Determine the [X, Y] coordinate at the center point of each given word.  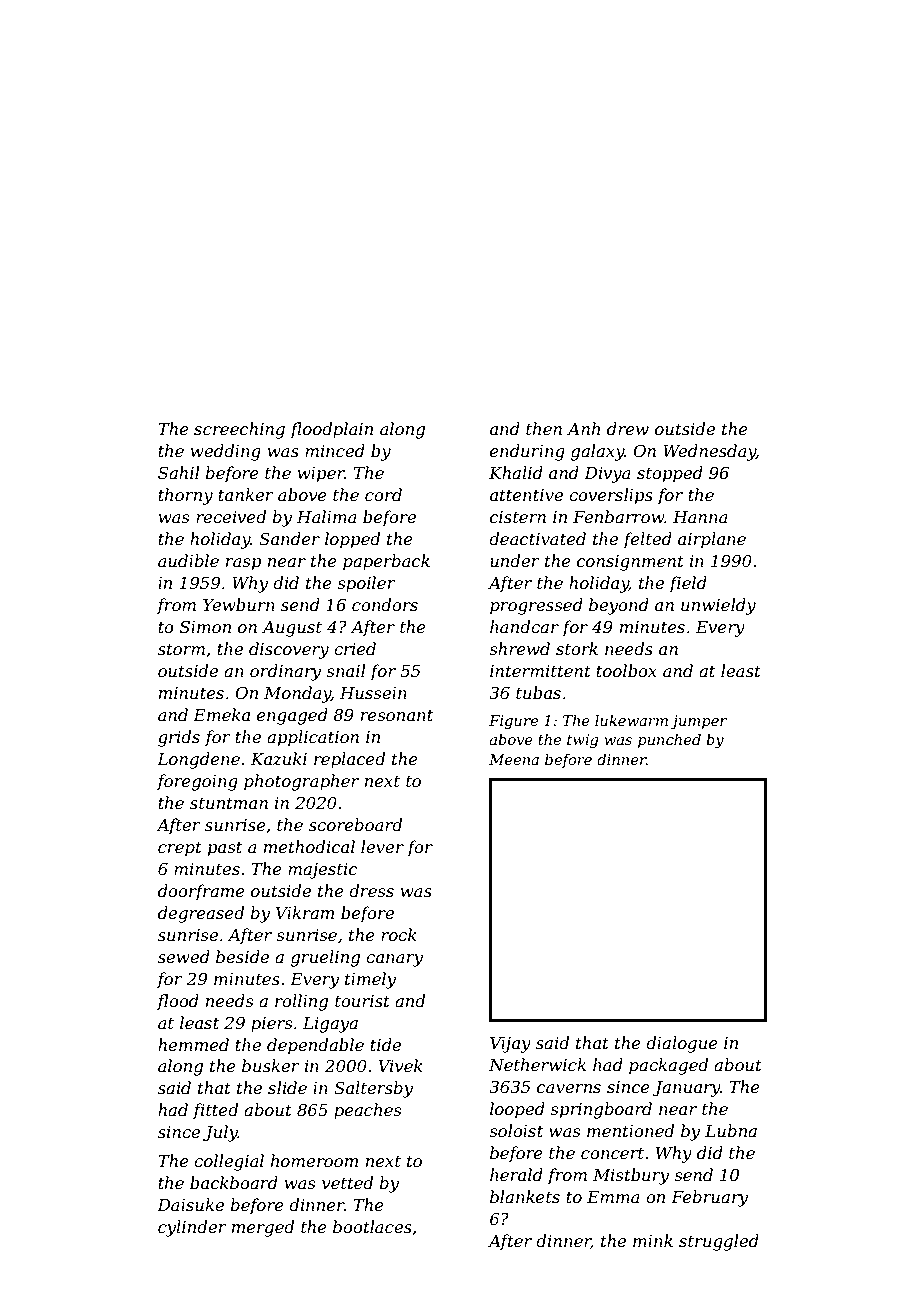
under [515, 560]
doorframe [201, 892]
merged [263, 1228]
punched [669, 741]
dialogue [682, 1044]
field [688, 584]
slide [287, 1087]
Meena [514, 759]
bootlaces [372, 1226]
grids [179, 738]
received [231, 516]
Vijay [510, 1045]
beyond [619, 606]
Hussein [373, 693]
